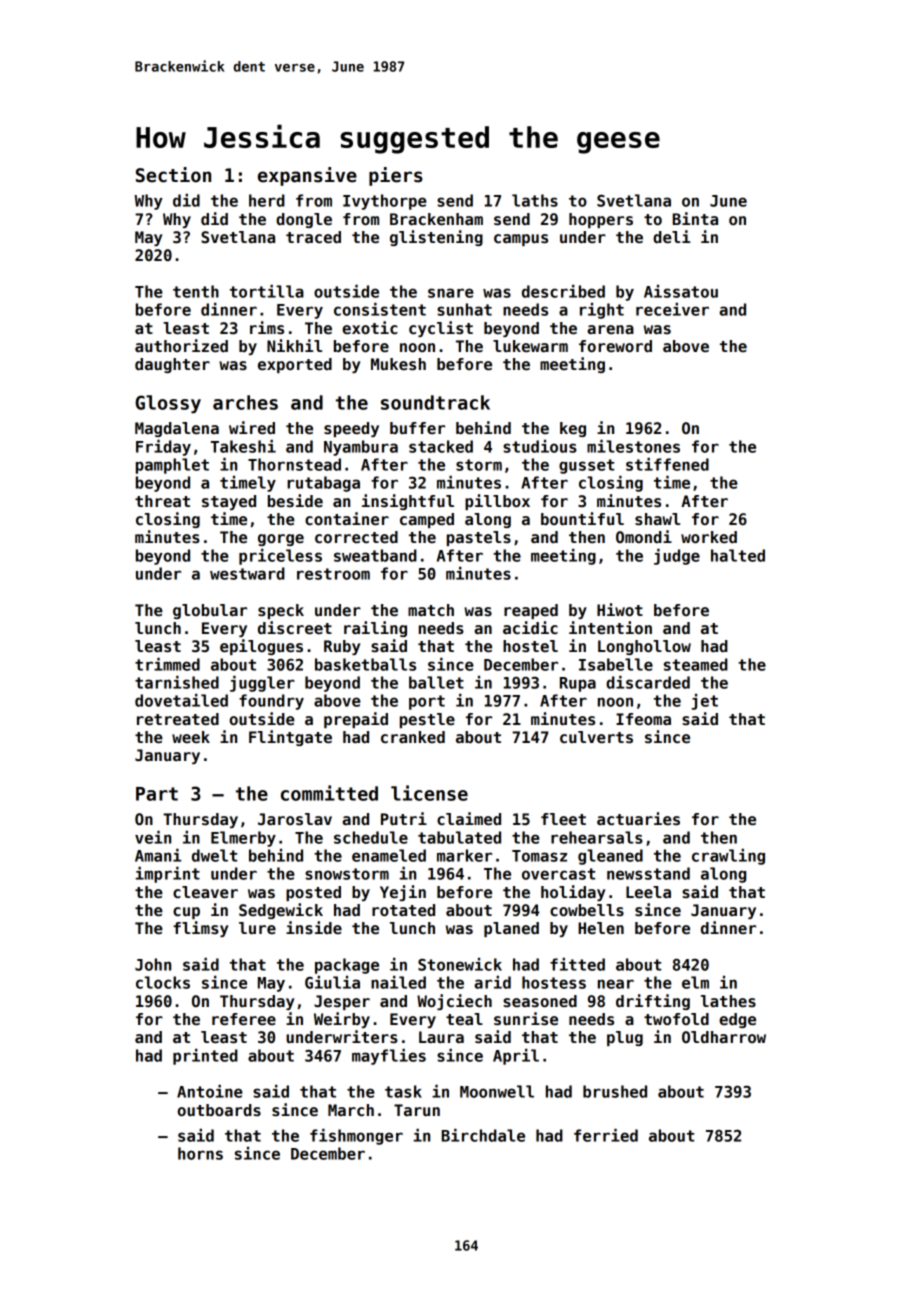  I want to click on Part, so click(157, 794).
